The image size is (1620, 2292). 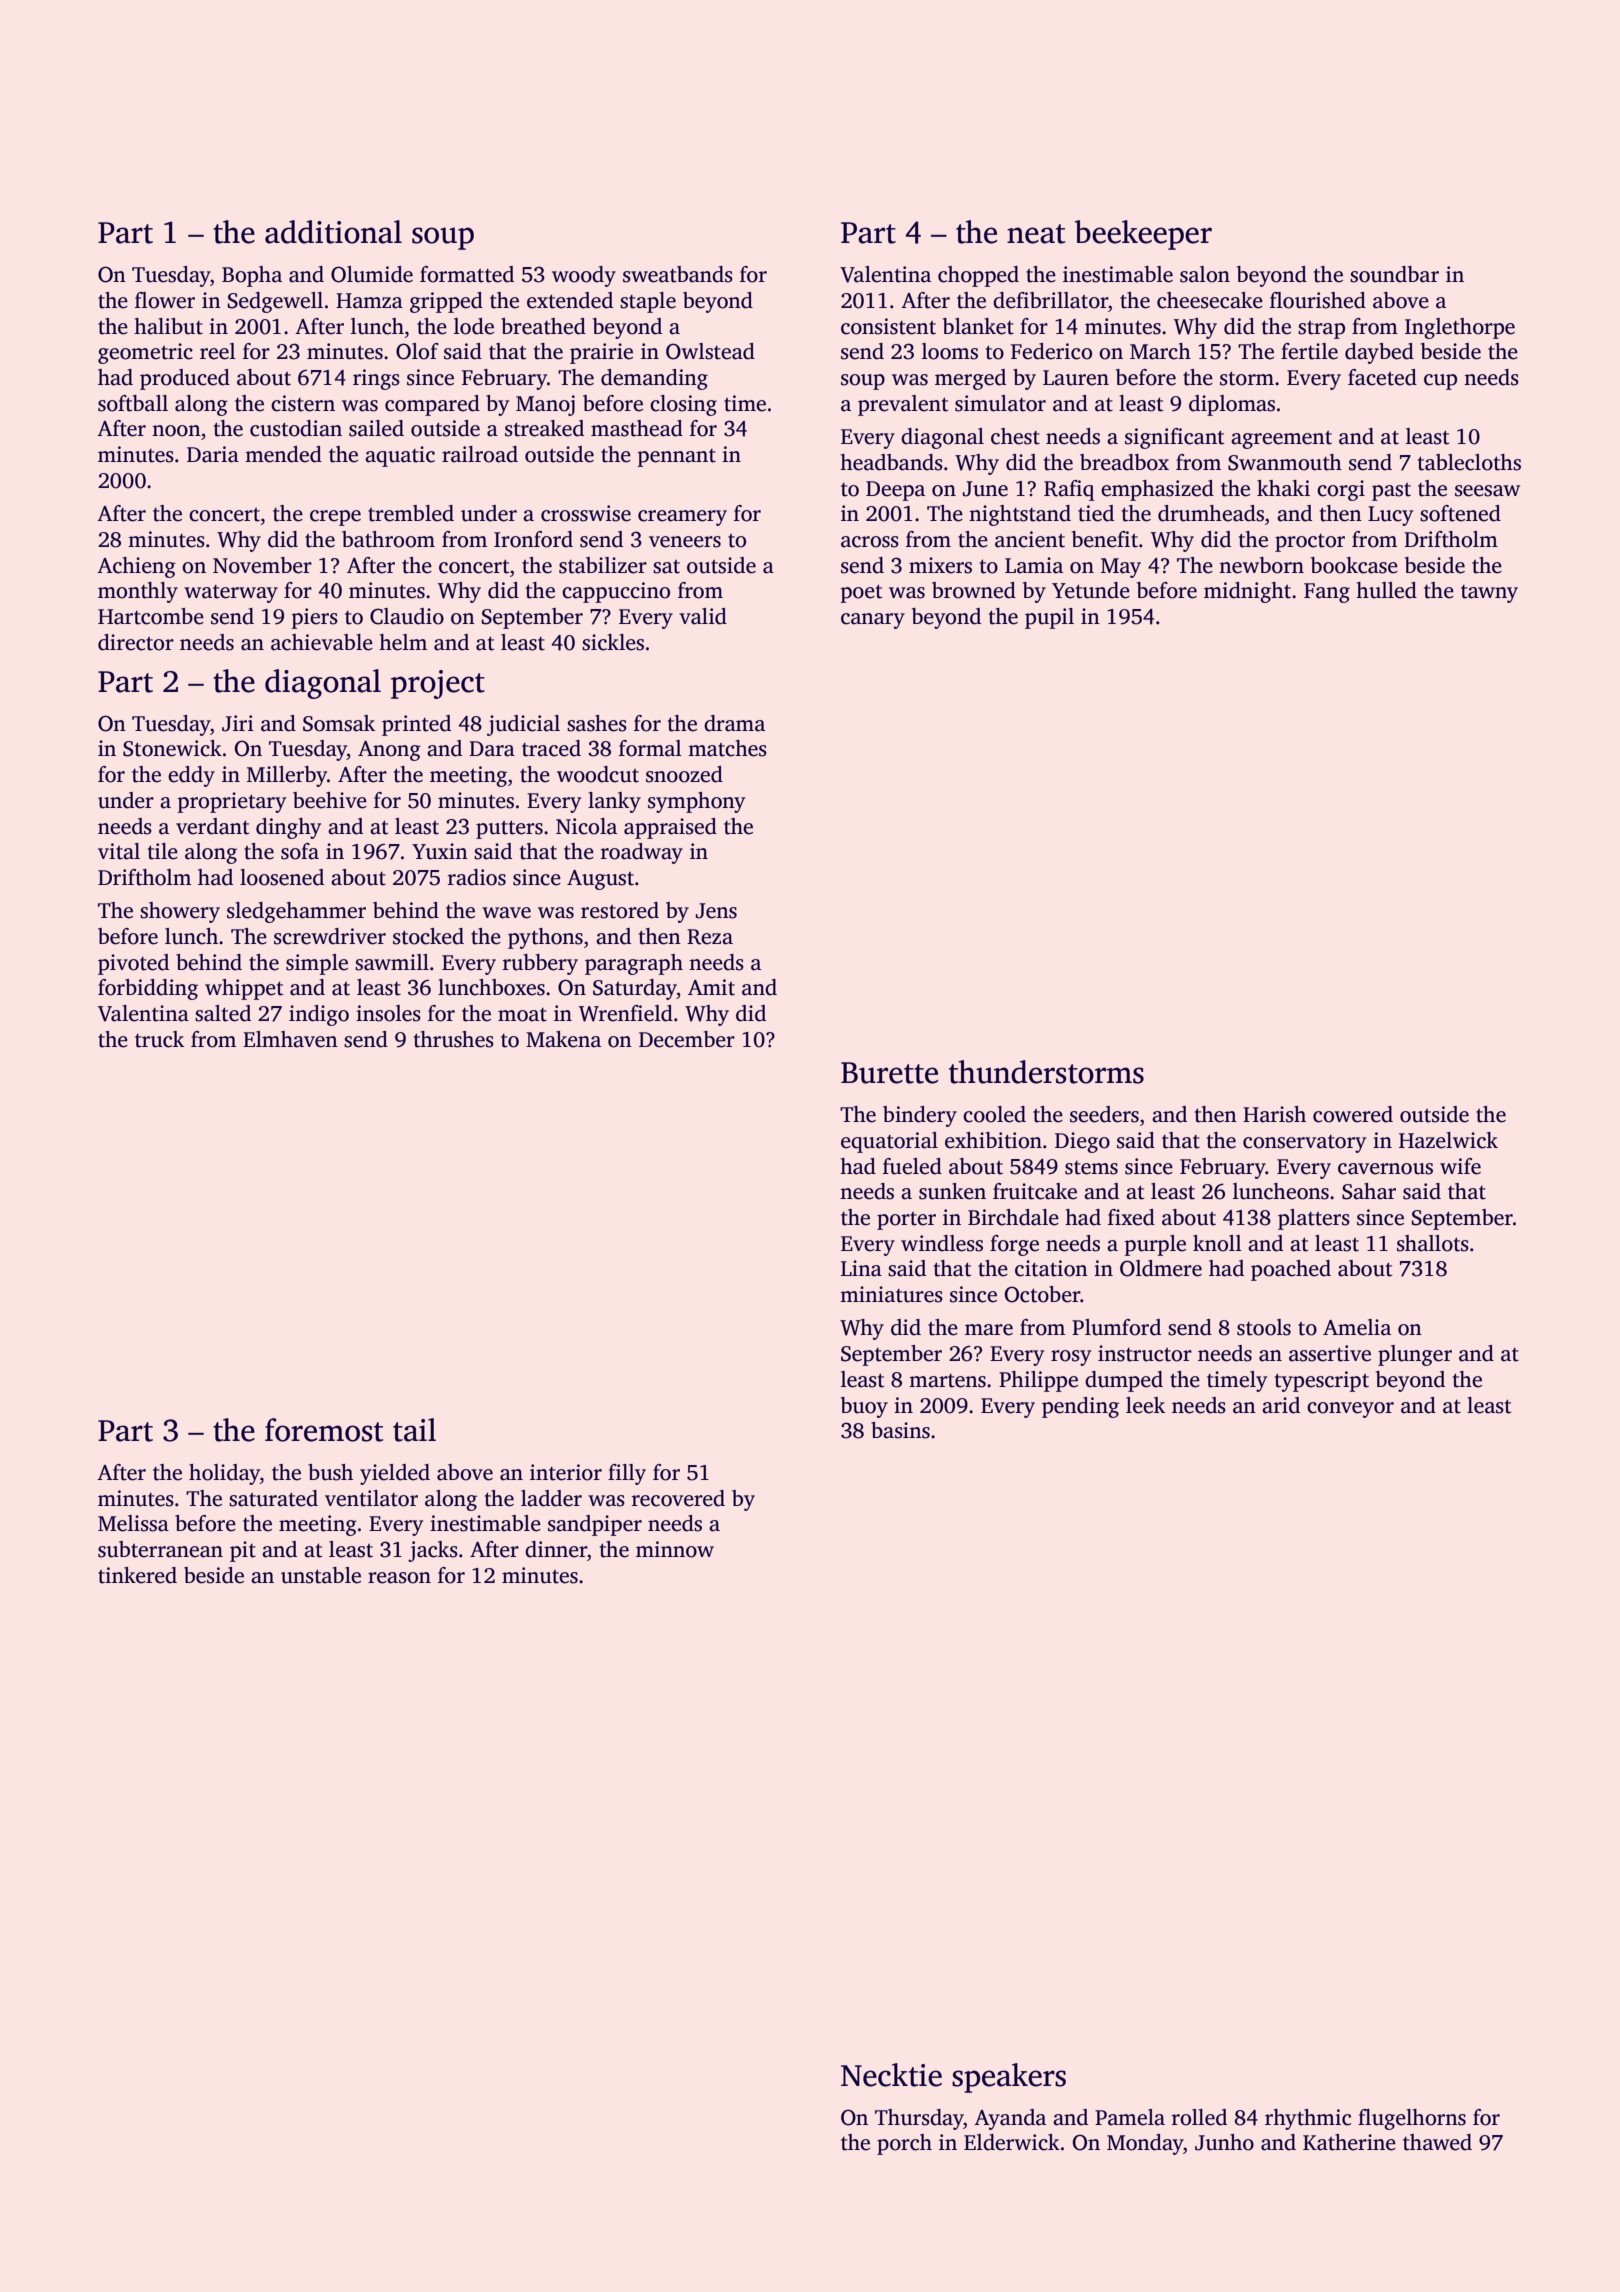 I want to click on October, so click(x=1042, y=1294).
